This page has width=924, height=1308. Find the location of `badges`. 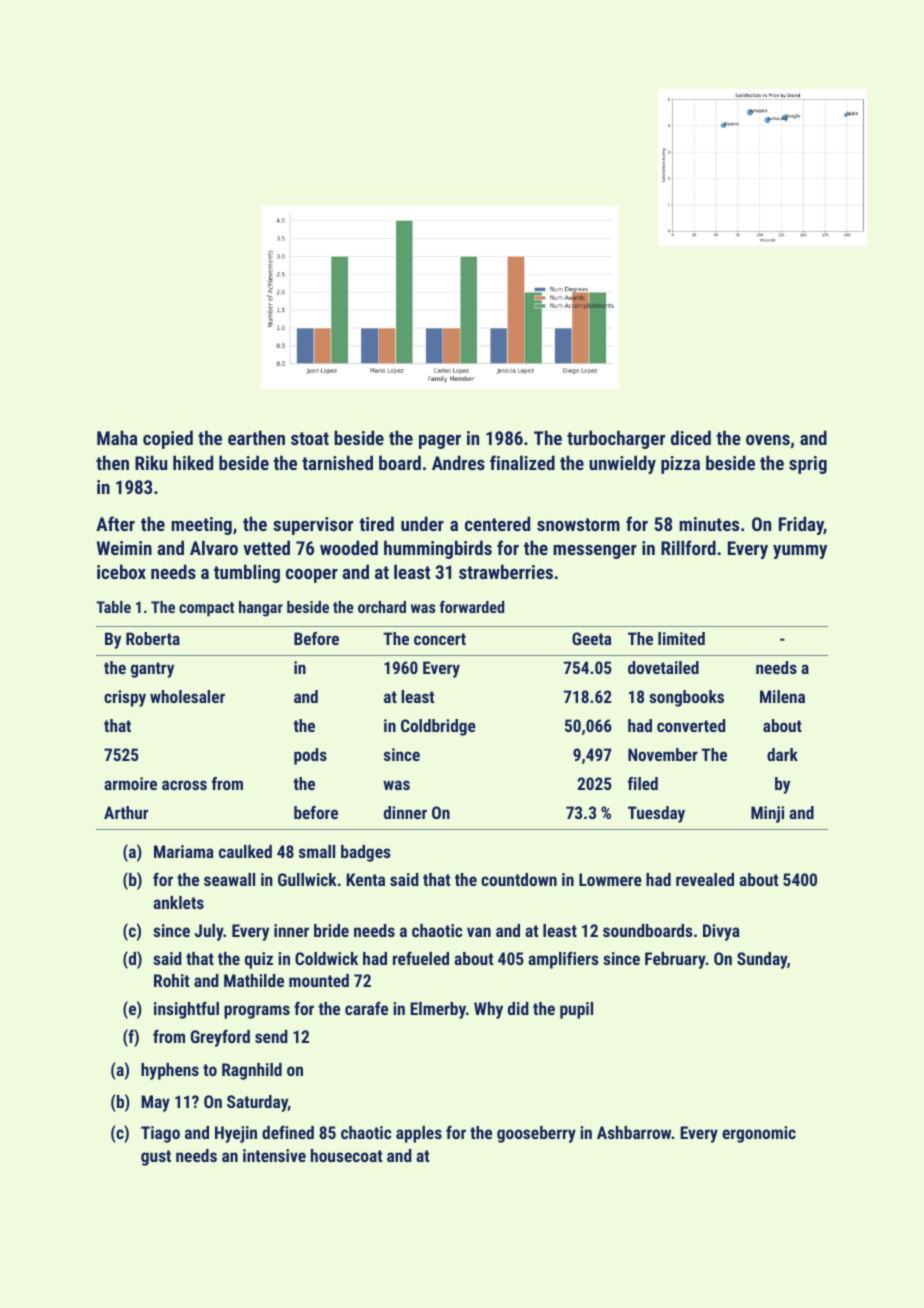

badges is located at coordinates (366, 853).
